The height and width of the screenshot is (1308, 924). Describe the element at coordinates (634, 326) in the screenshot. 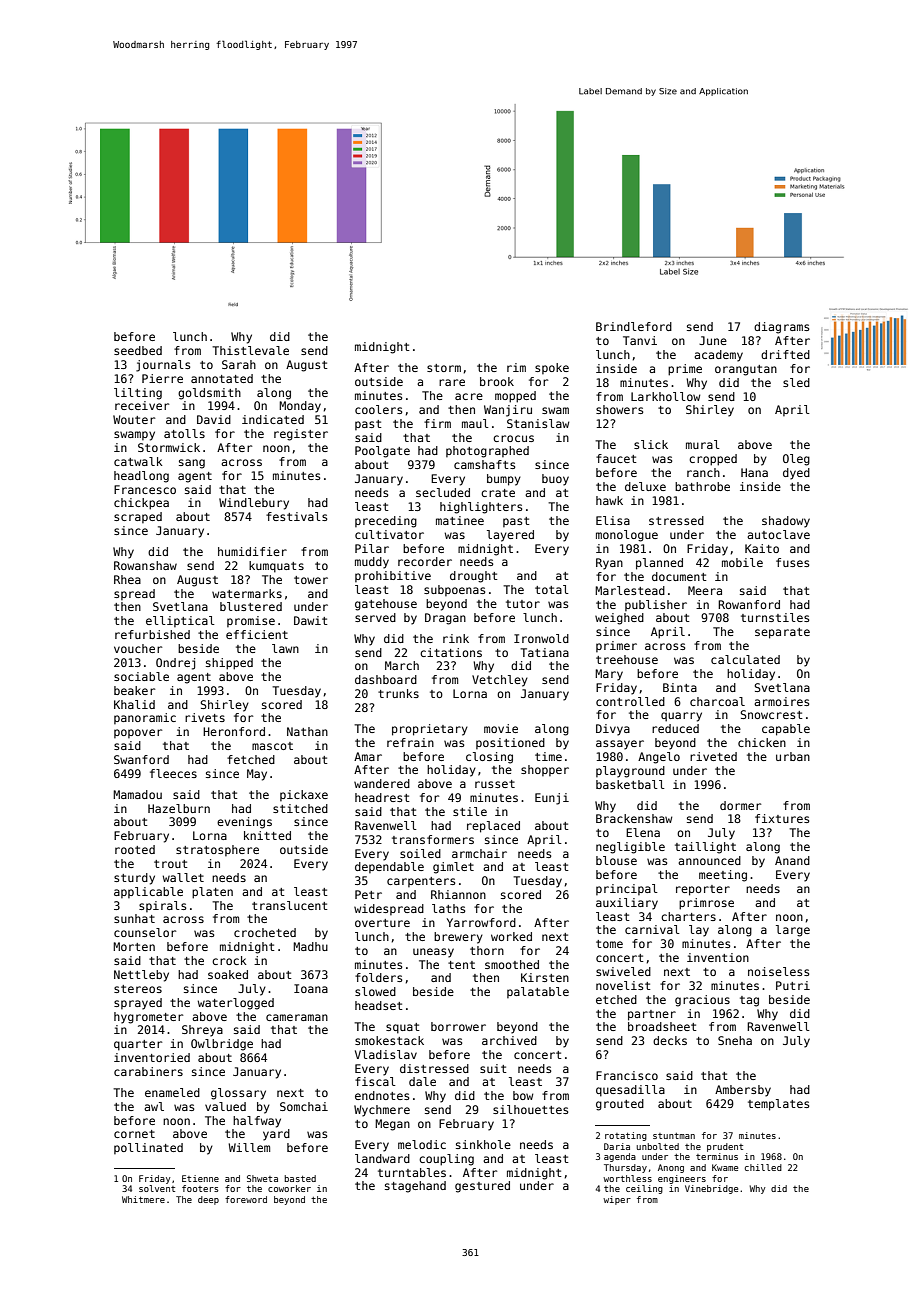

I see `Brindleford` at that location.
